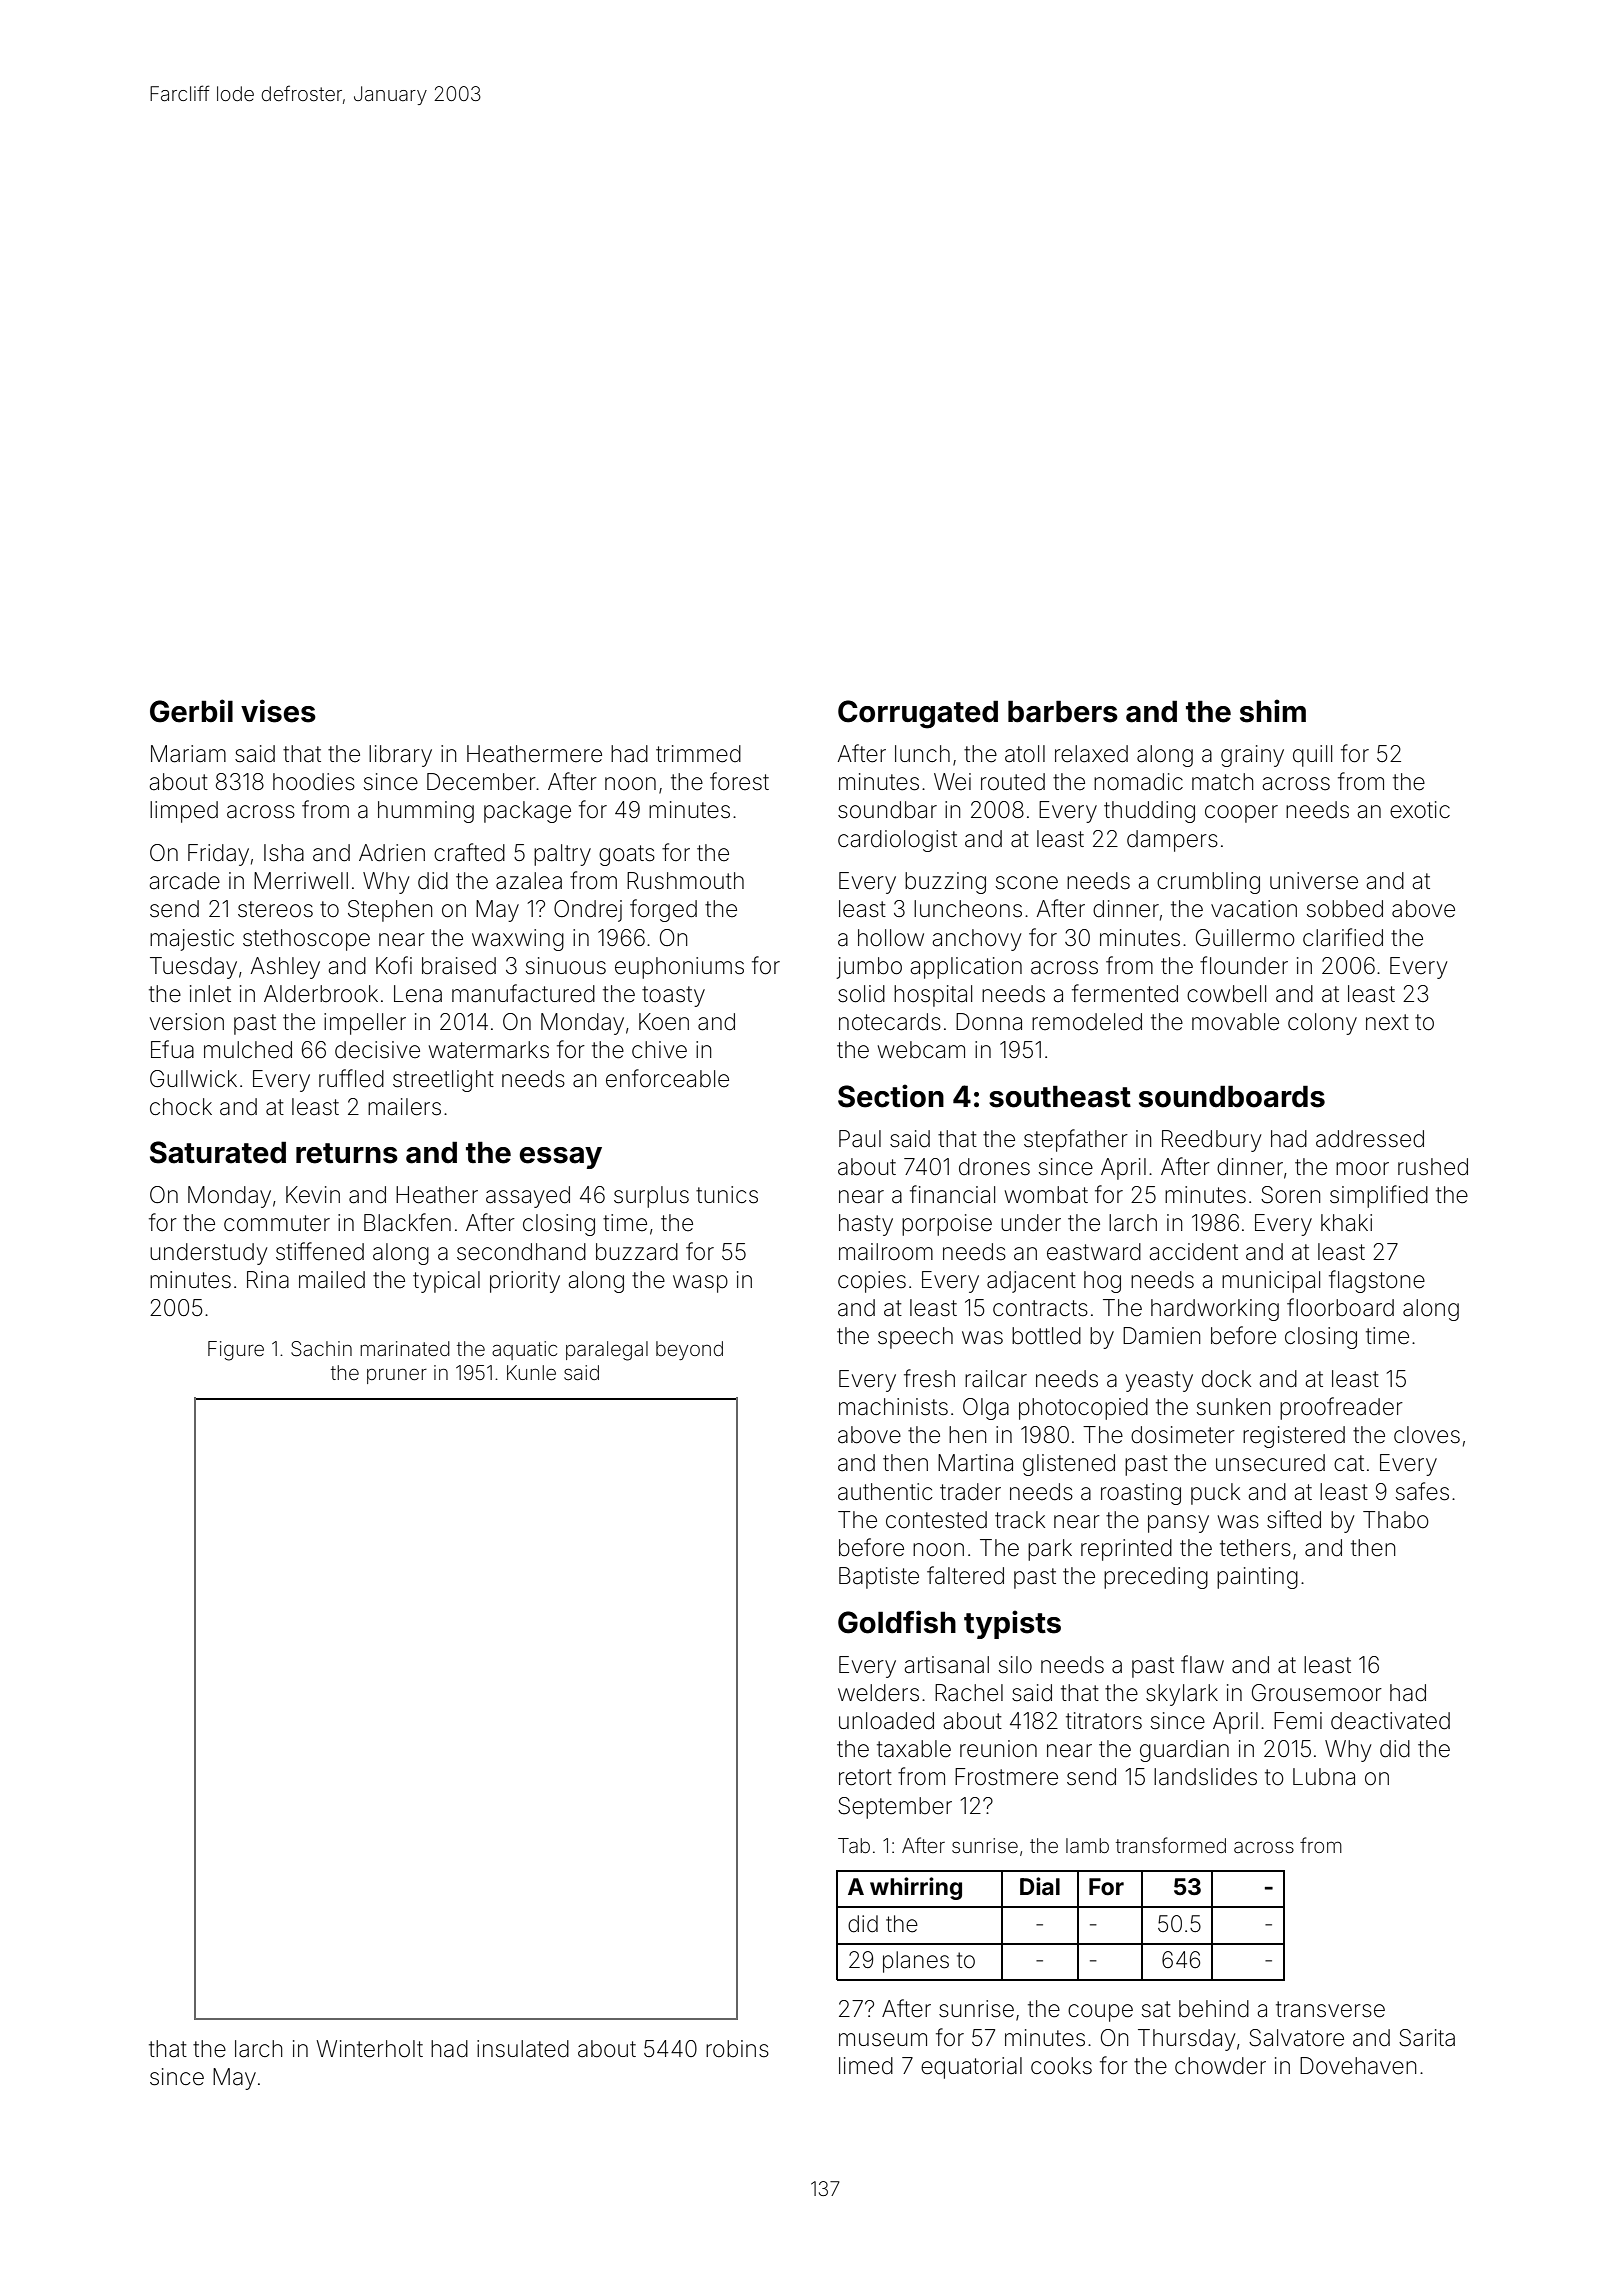 The height and width of the screenshot is (2292, 1620). Describe the element at coordinates (1273, 711) in the screenshot. I see `shim` at that location.
